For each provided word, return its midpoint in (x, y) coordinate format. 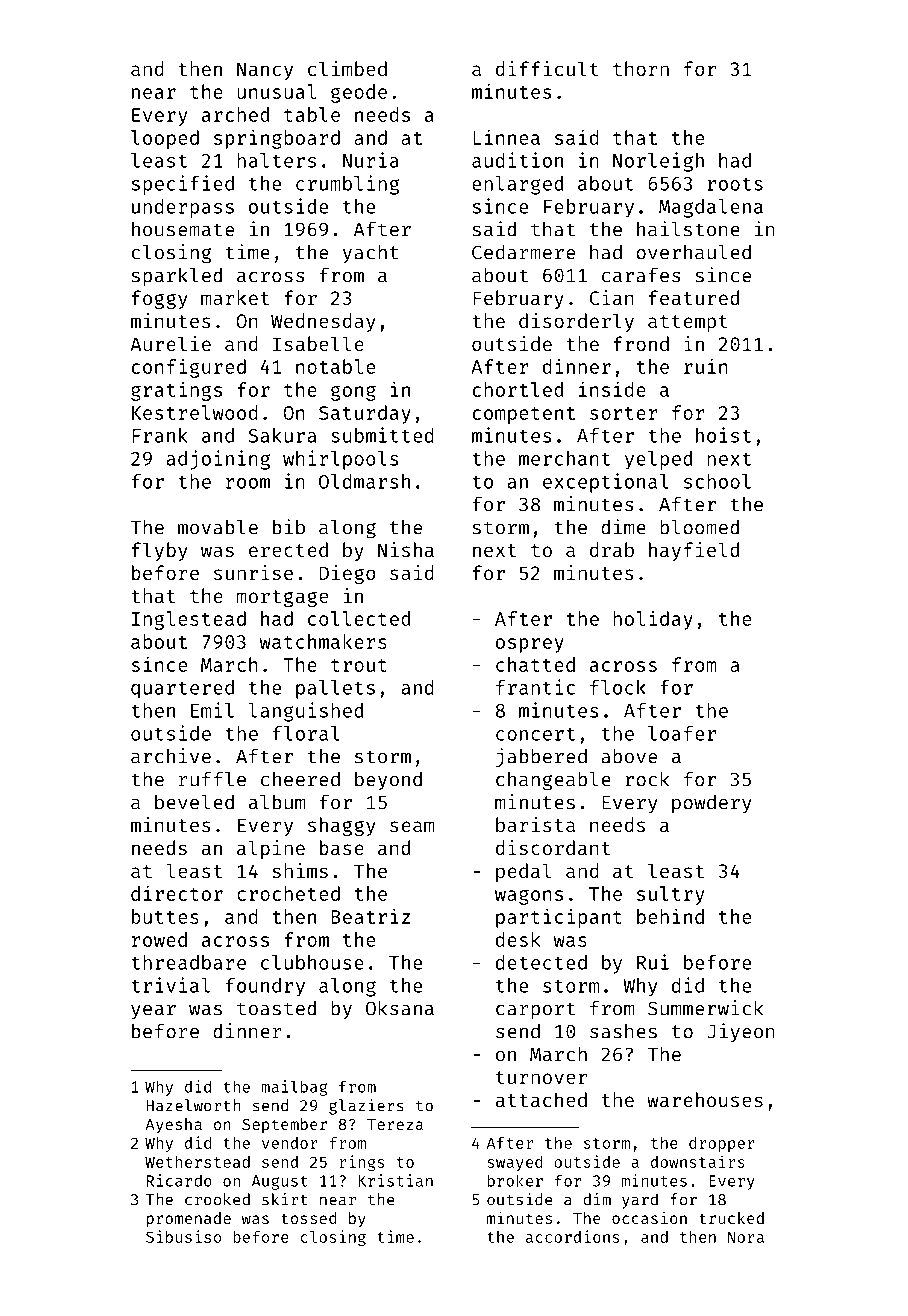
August (279, 1182)
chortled (518, 389)
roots (735, 184)
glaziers (366, 1107)
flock (618, 687)
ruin (706, 366)
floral (306, 733)
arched (235, 114)
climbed (347, 68)
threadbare (188, 962)
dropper (722, 1144)
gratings (176, 391)
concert (535, 734)
